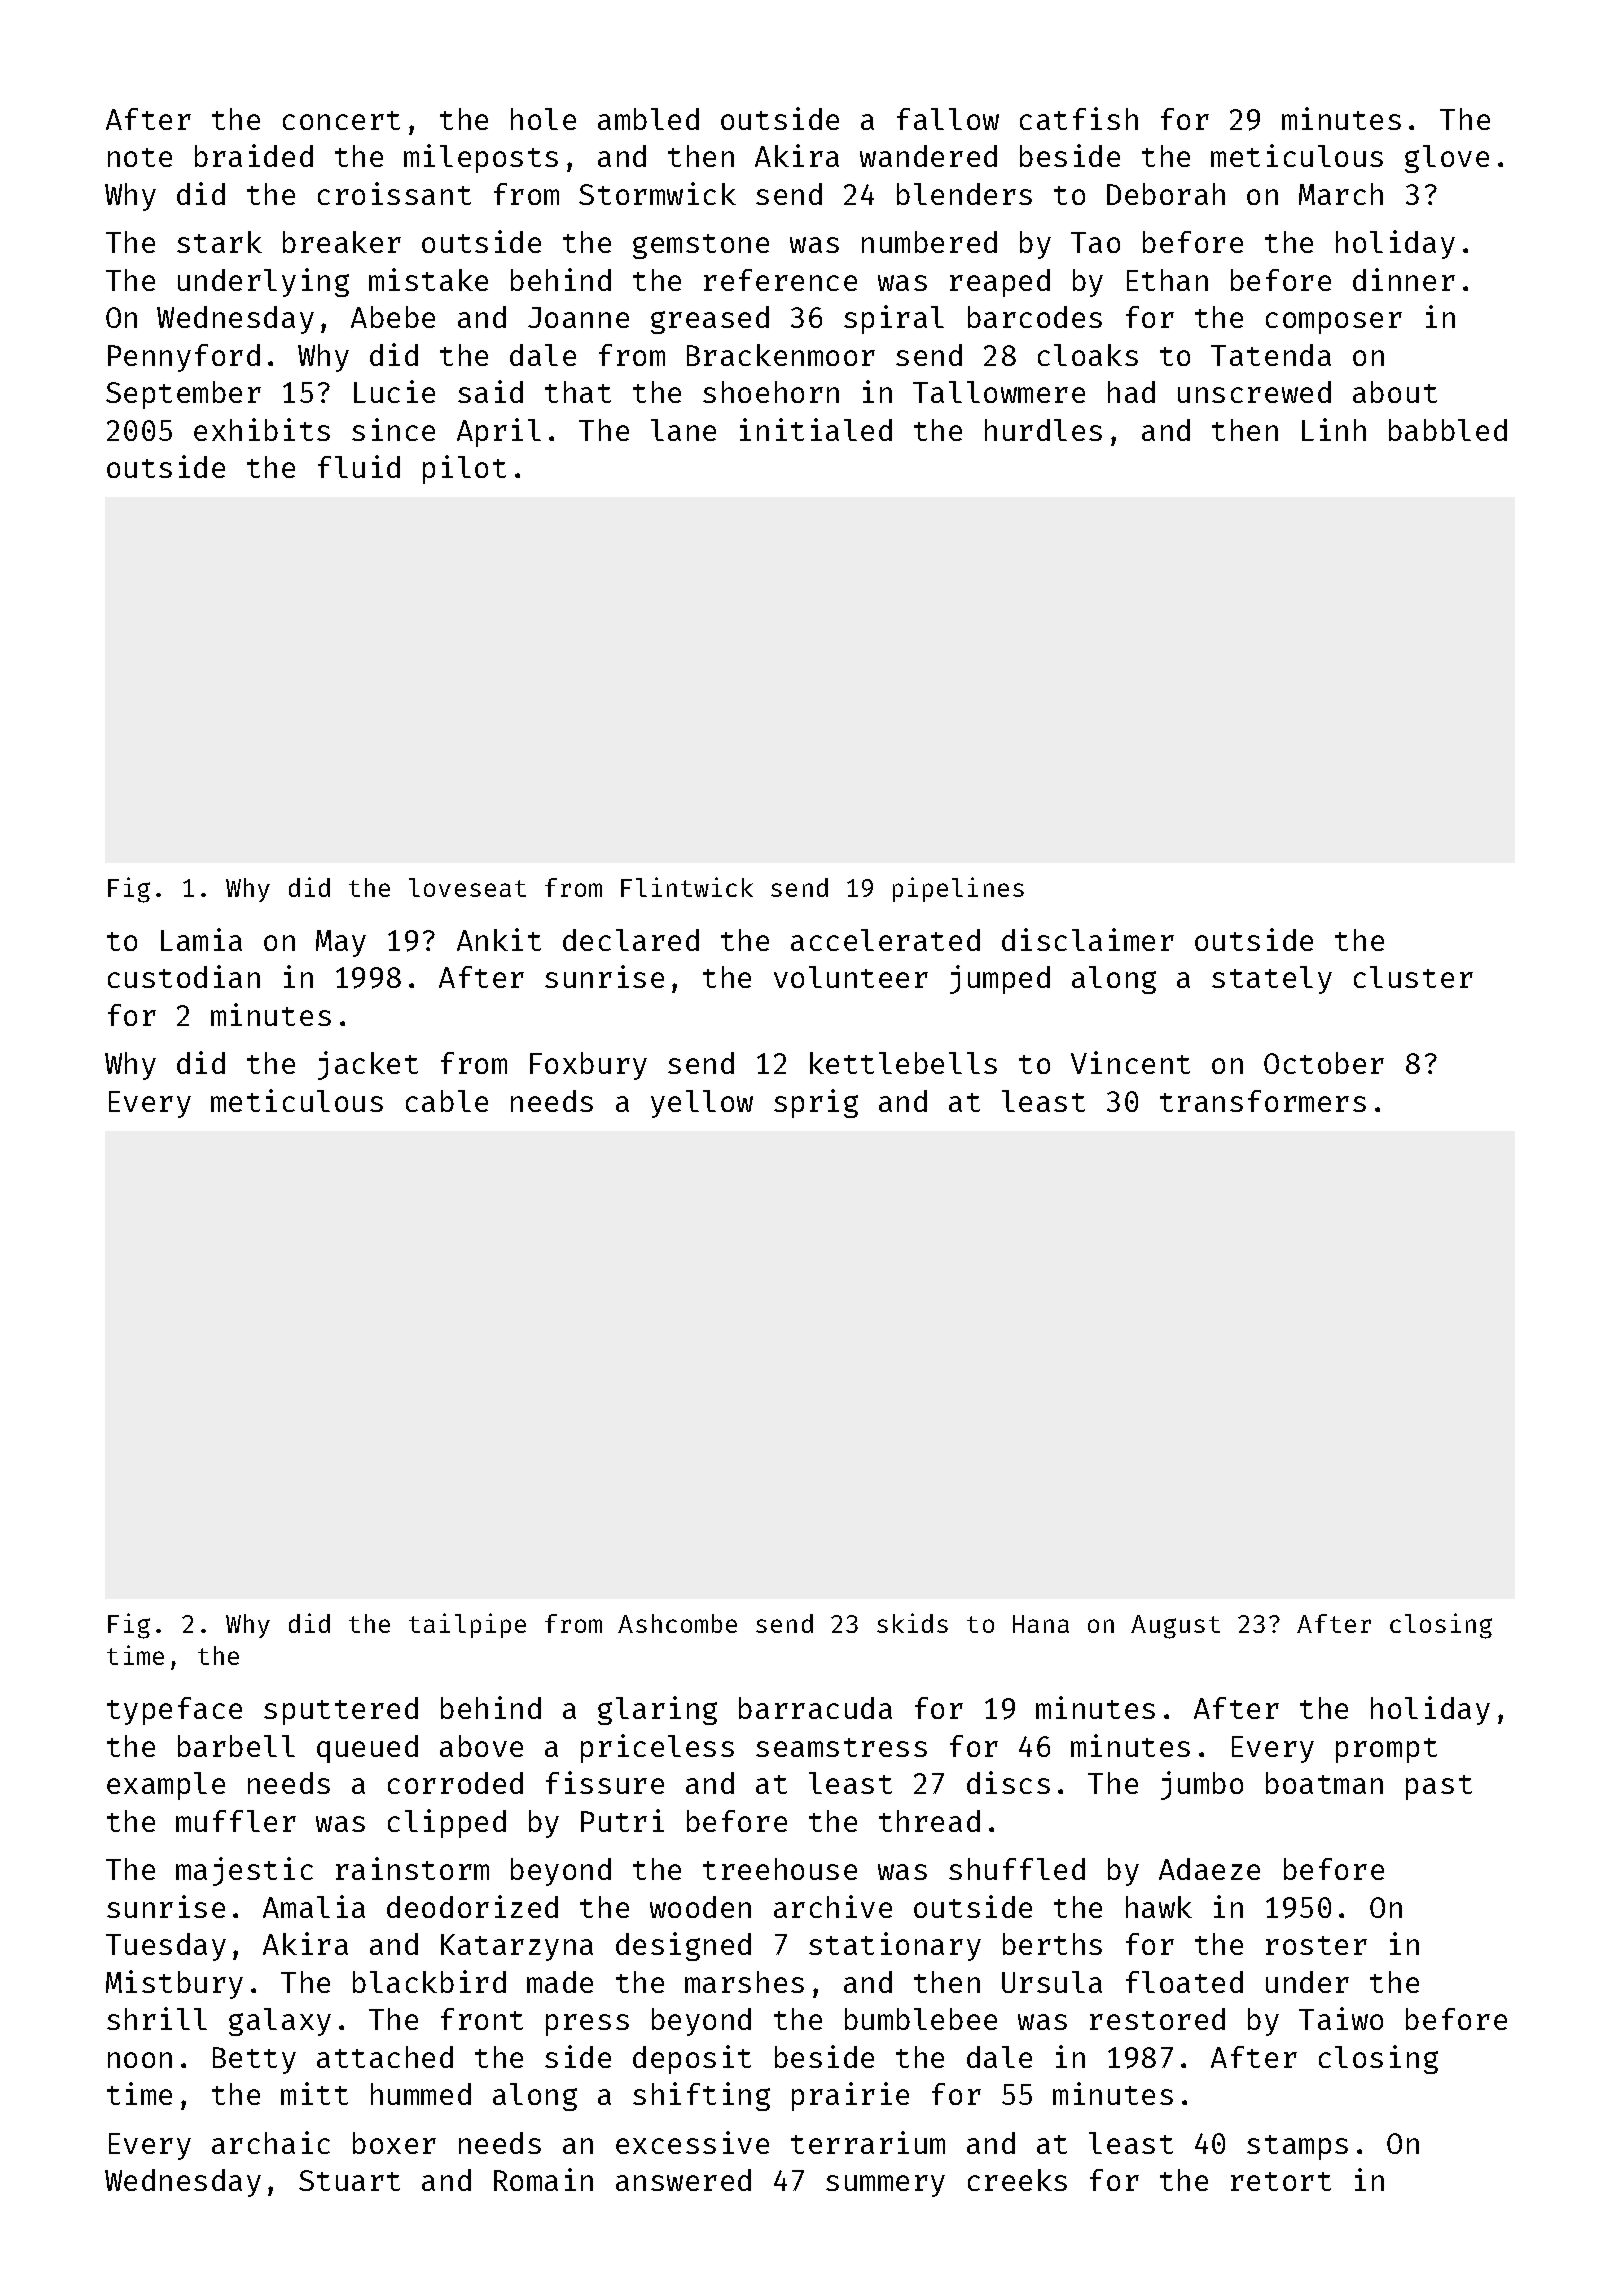 The image size is (1620, 2292). What do you see at coordinates (657, 193) in the document?
I see `Stormwick` at bounding box center [657, 193].
